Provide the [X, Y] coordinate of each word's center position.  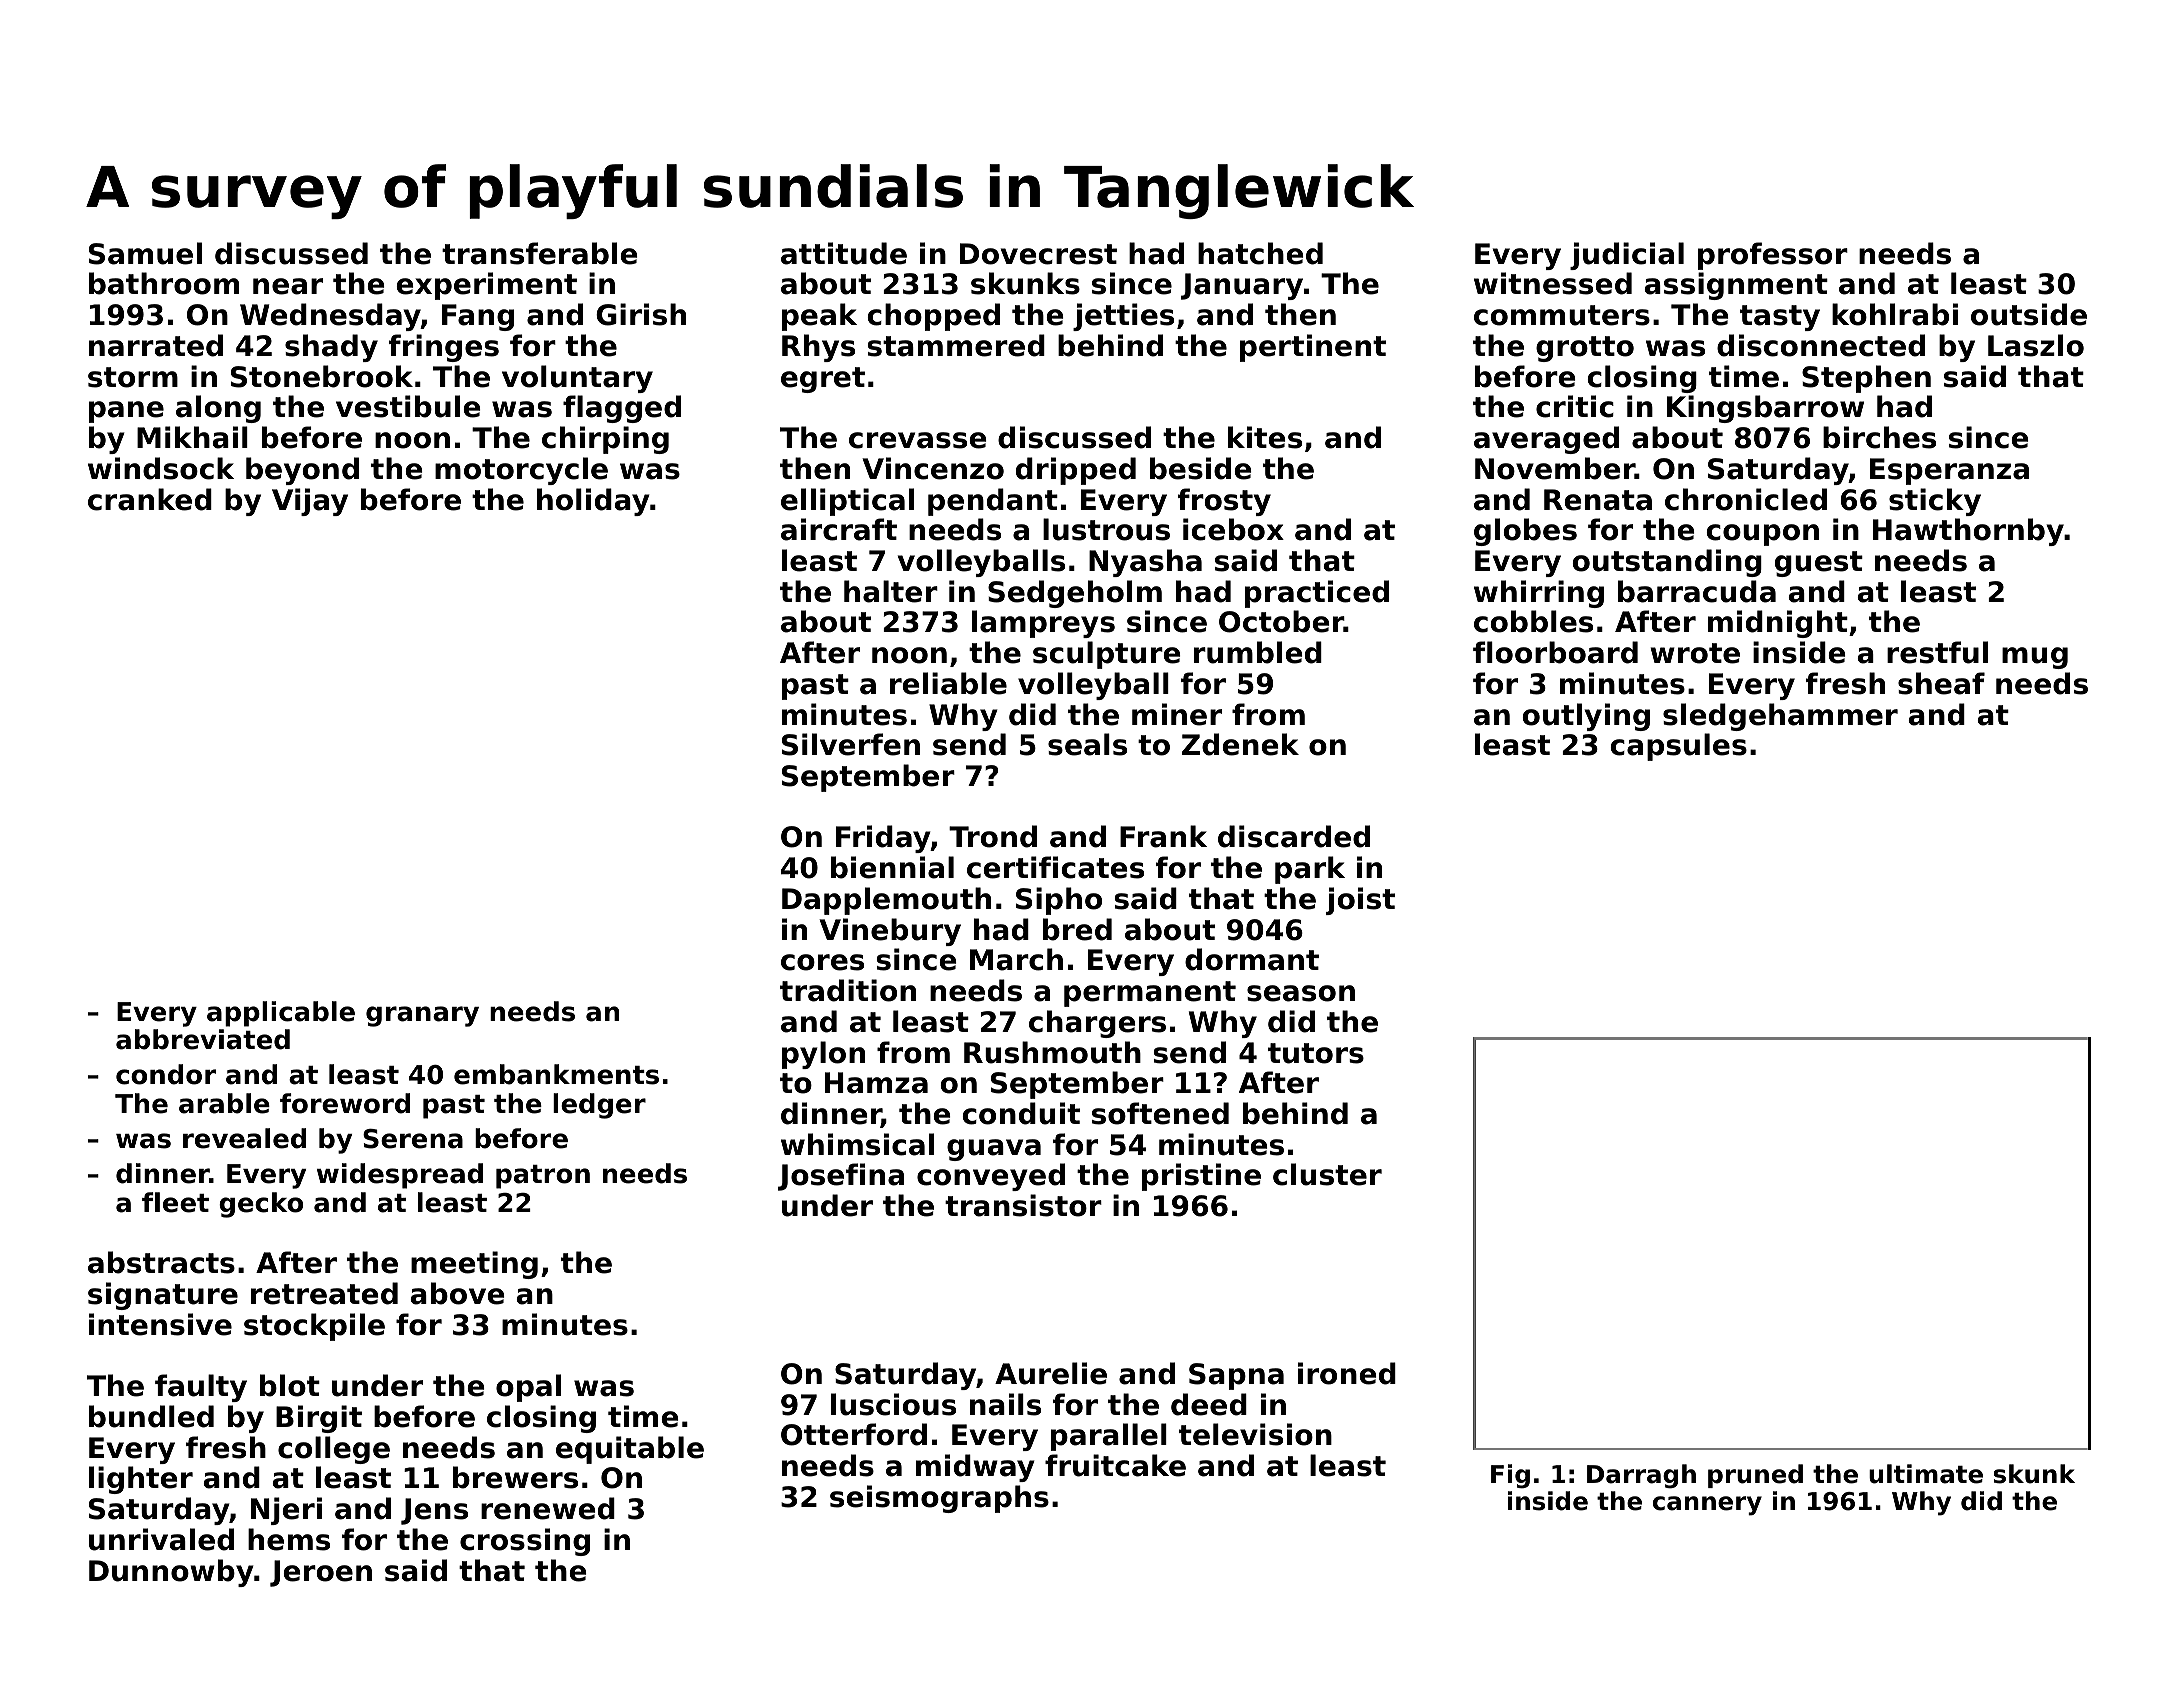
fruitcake [1115, 1465]
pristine [1201, 1177]
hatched [1260, 253]
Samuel [145, 253]
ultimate [1926, 1474]
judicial [1627, 256]
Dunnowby [171, 1573]
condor [166, 1074]
